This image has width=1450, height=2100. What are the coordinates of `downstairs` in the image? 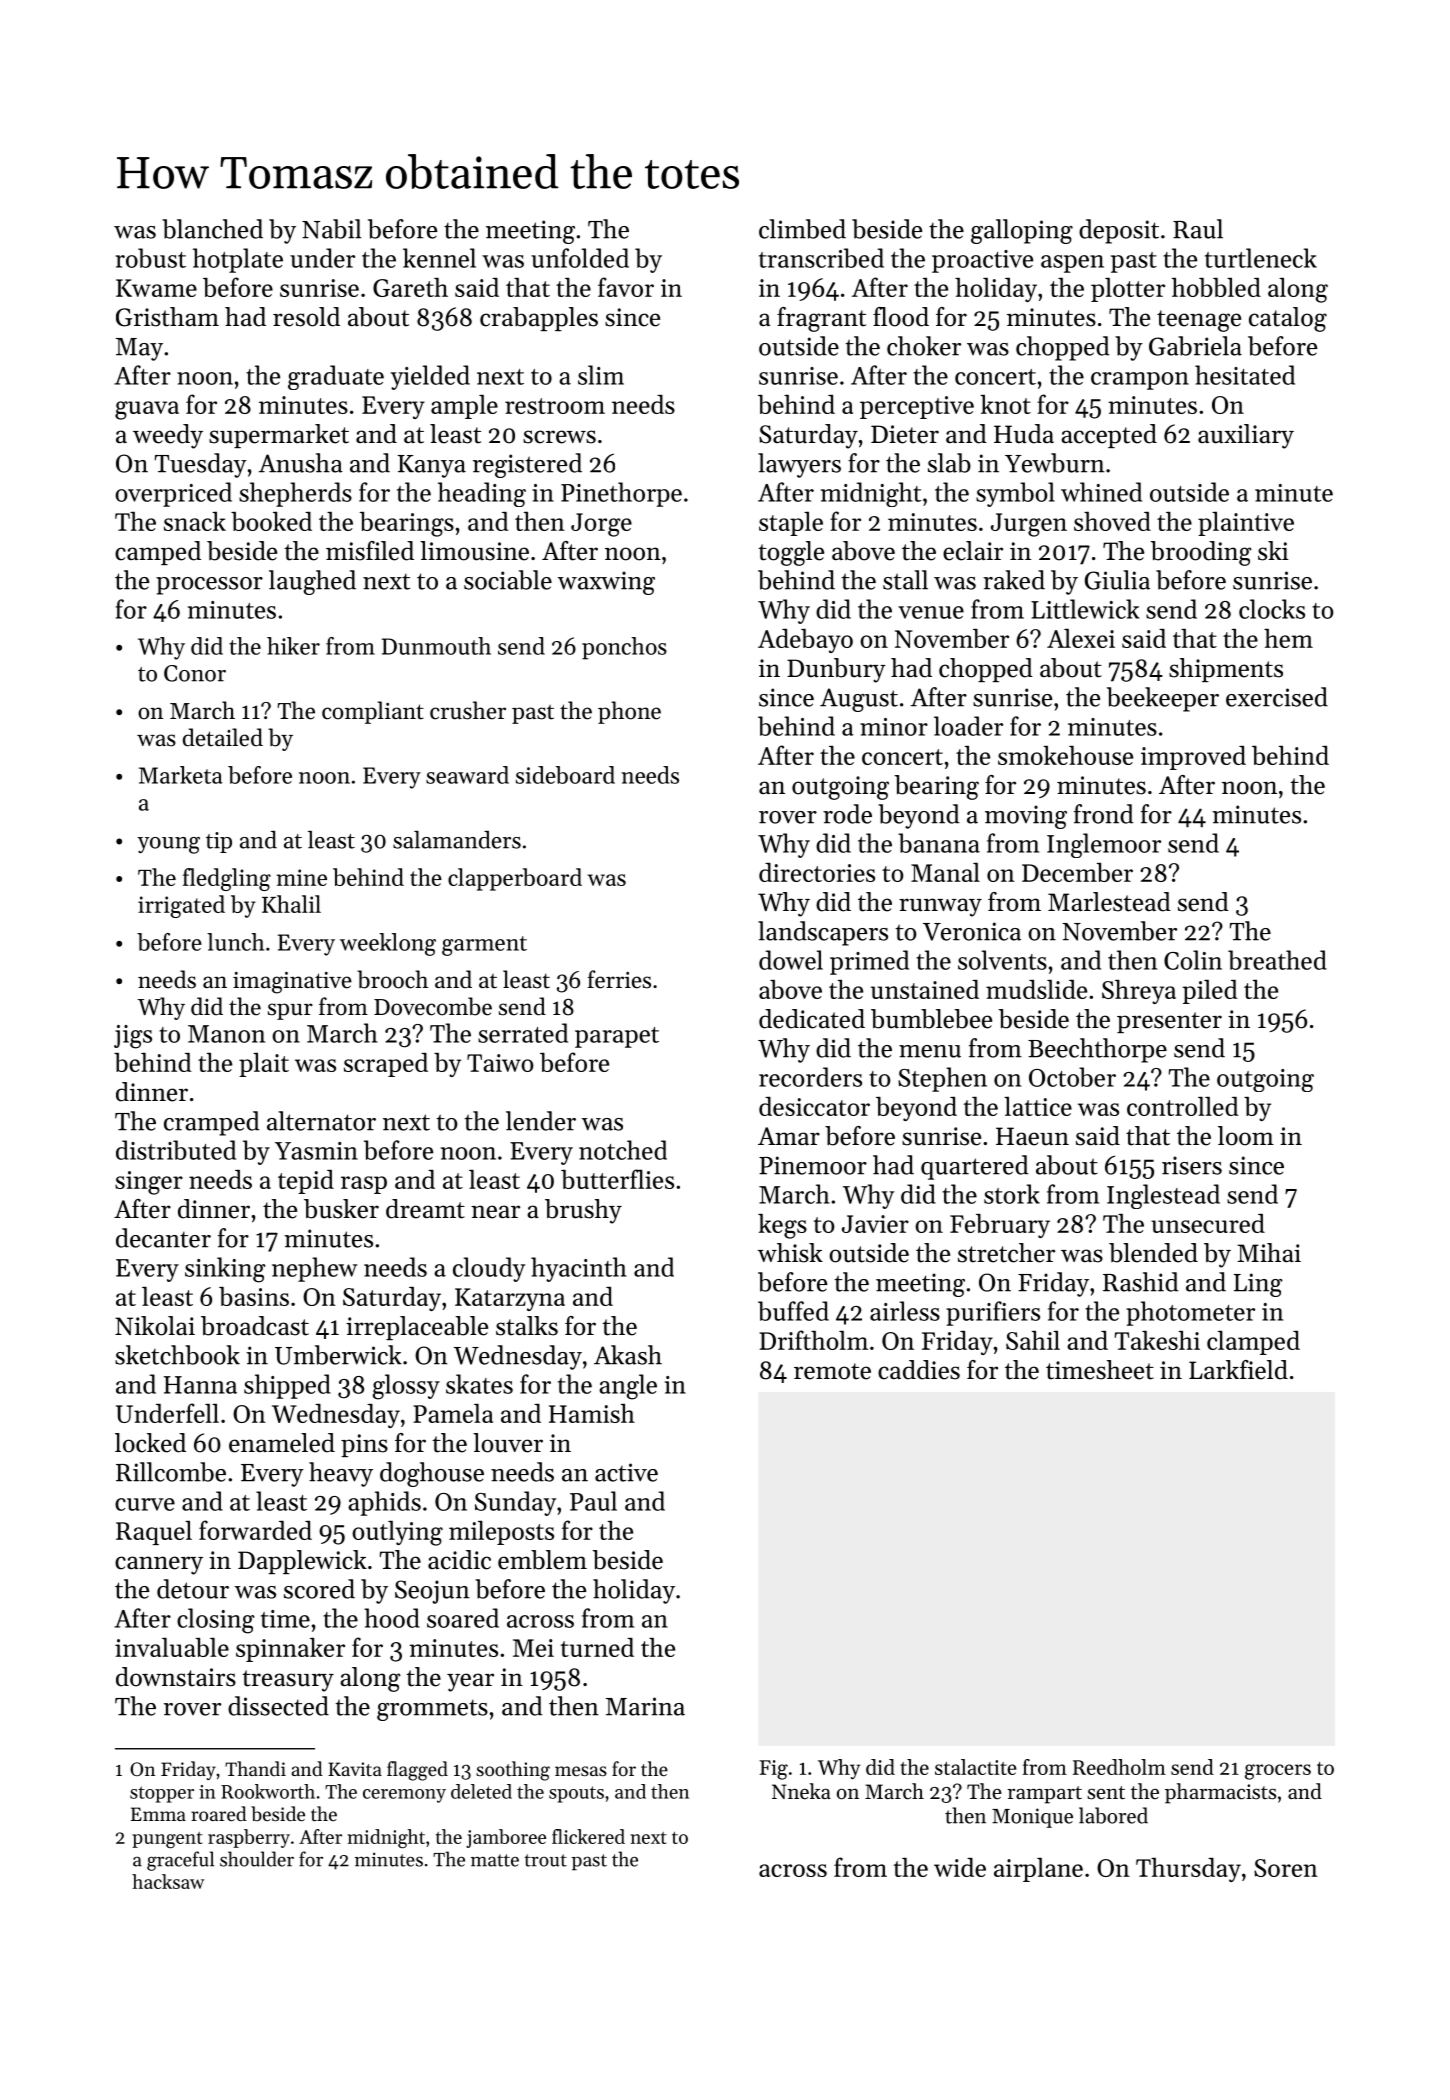 It's located at (176, 1677).
